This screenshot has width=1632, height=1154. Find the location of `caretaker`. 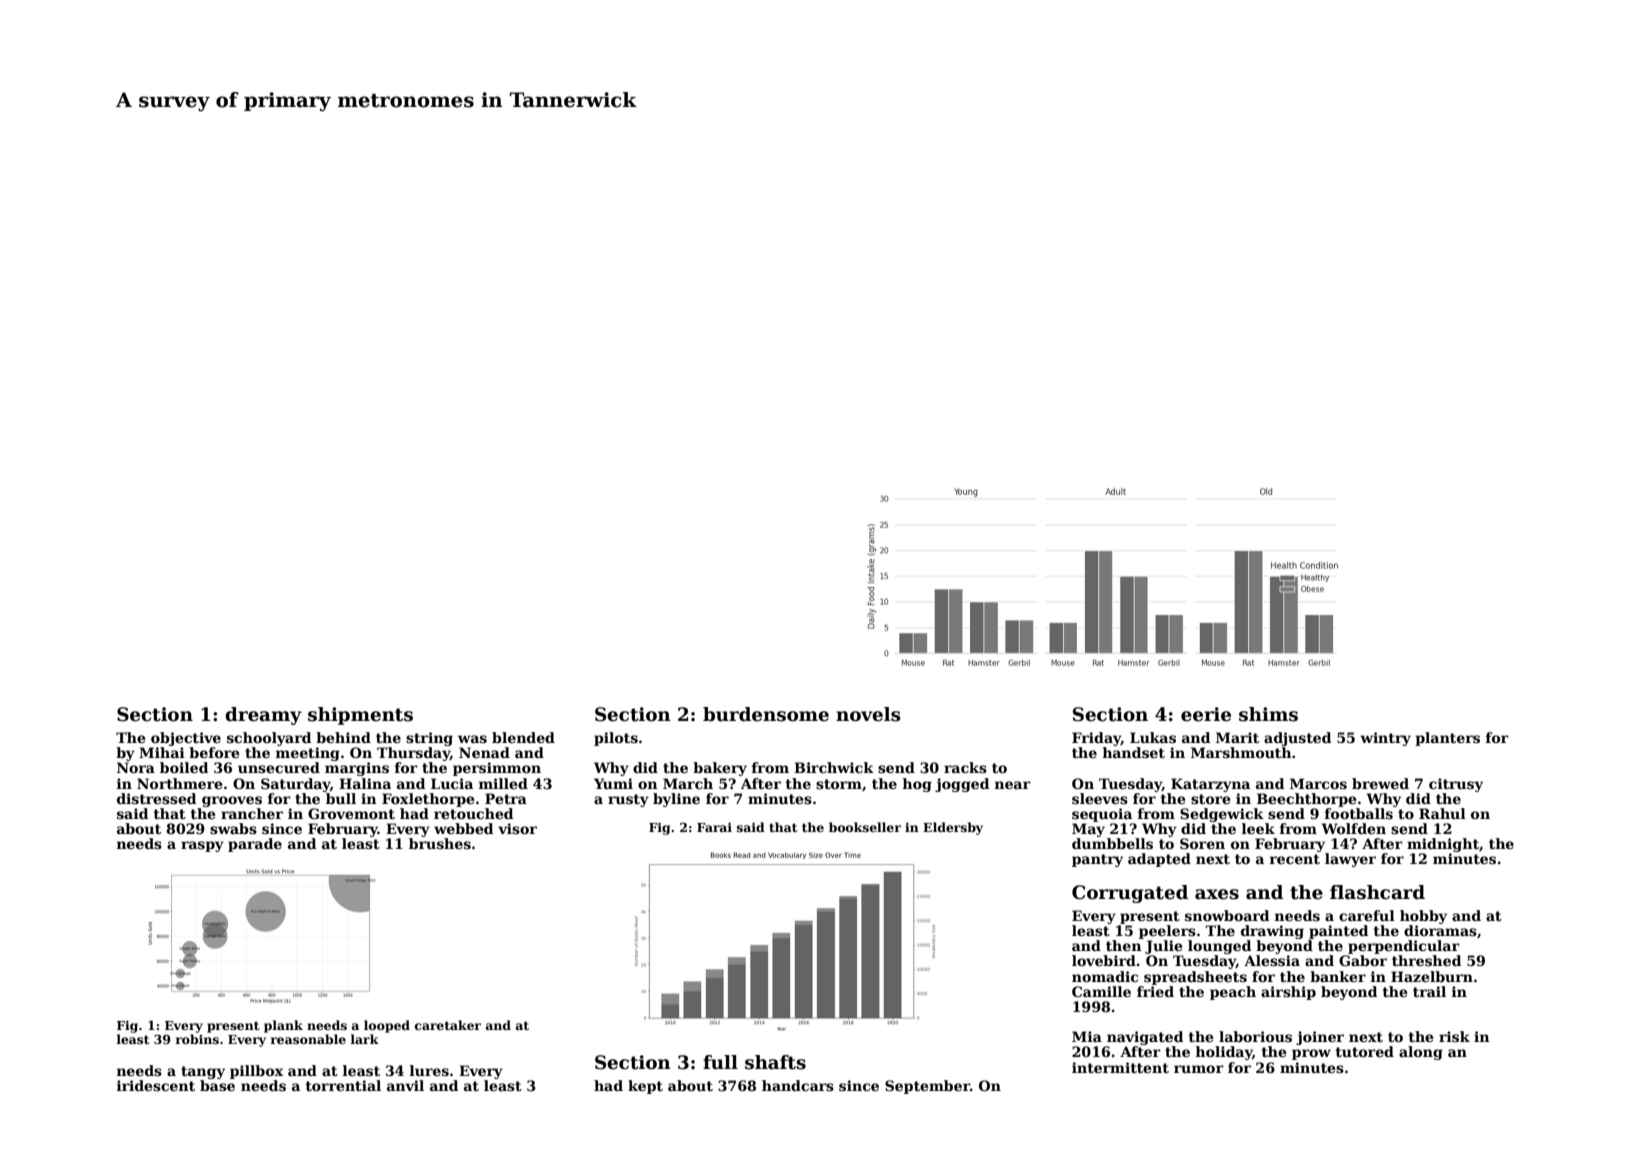

caretaker is located at coordinates (448, 1025).
